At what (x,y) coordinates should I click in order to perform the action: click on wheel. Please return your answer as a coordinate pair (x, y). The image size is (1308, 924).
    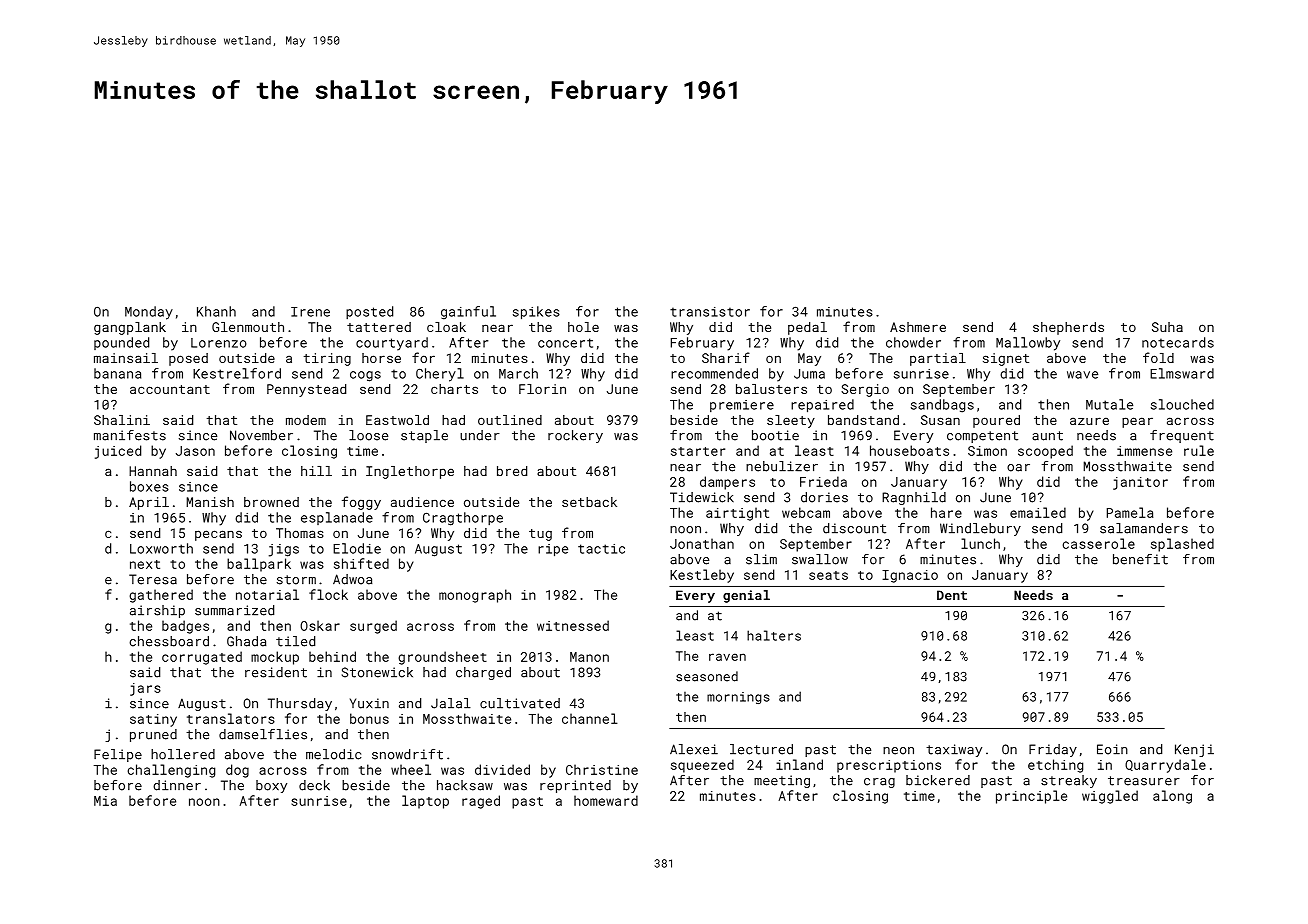
    Looking at the image, I should click on (411, 769).
